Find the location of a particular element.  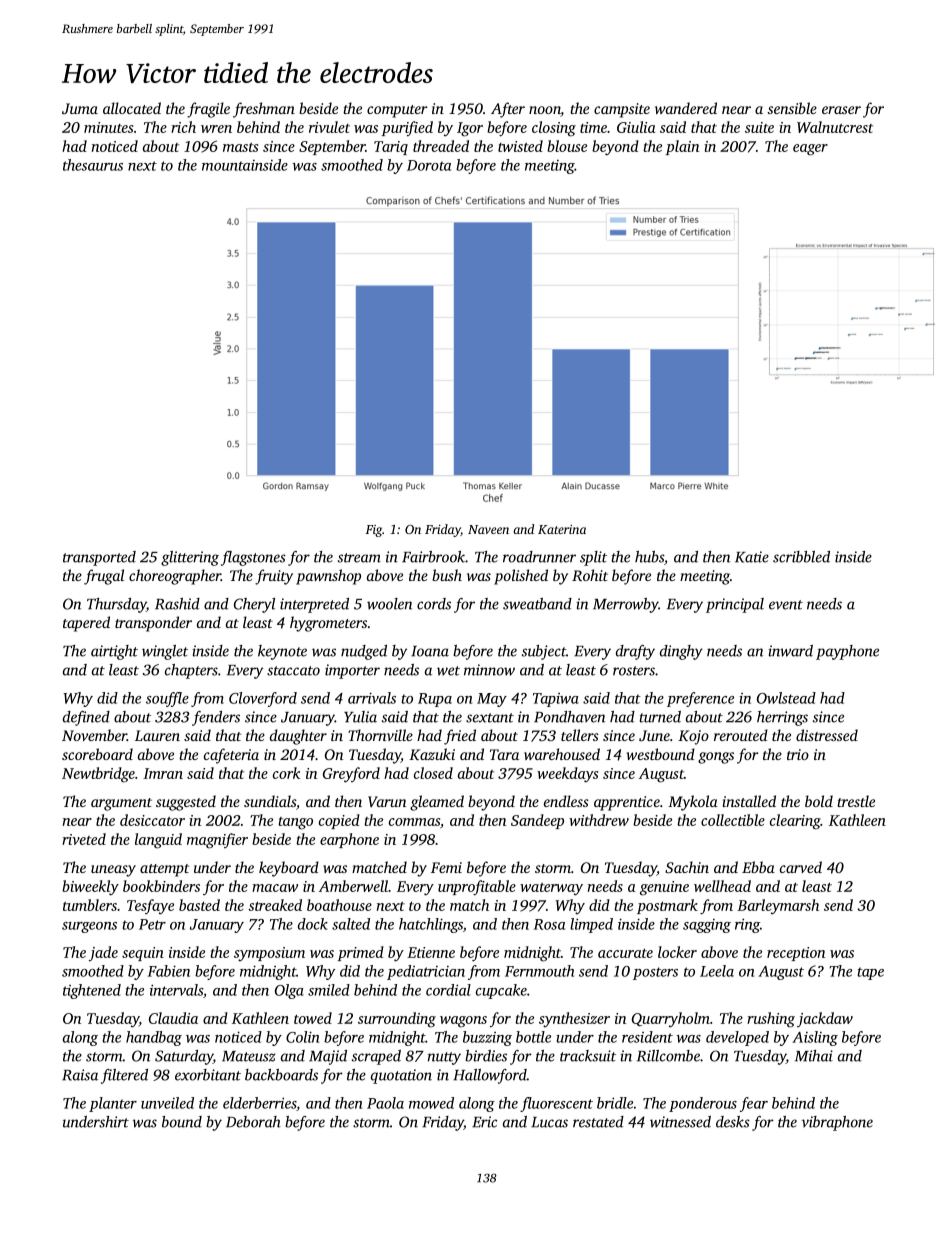

Raisa is located at coordinates (80, 1075).
